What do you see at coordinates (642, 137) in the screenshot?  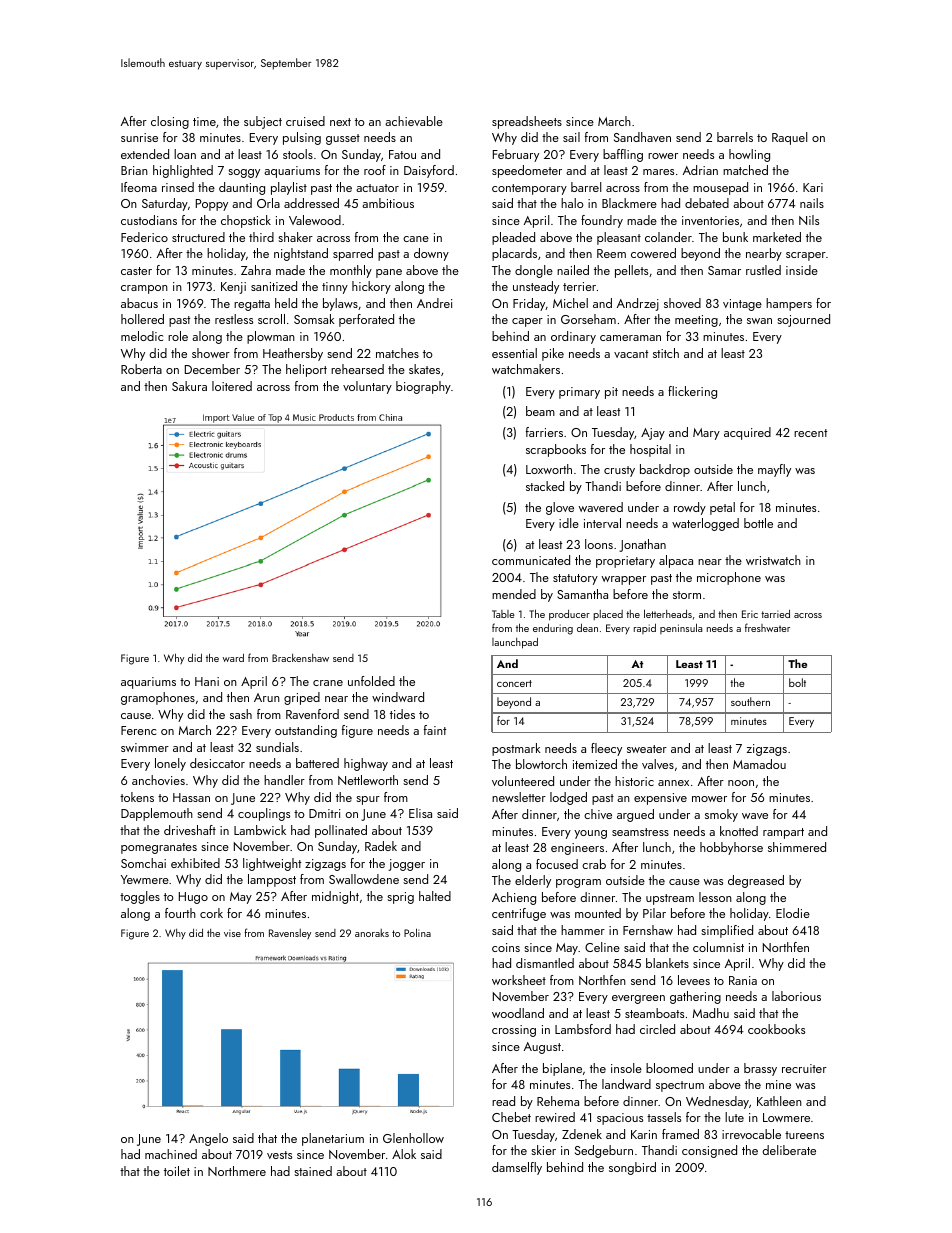 I see `Sandhaven` at bounding box center [642, 137].
